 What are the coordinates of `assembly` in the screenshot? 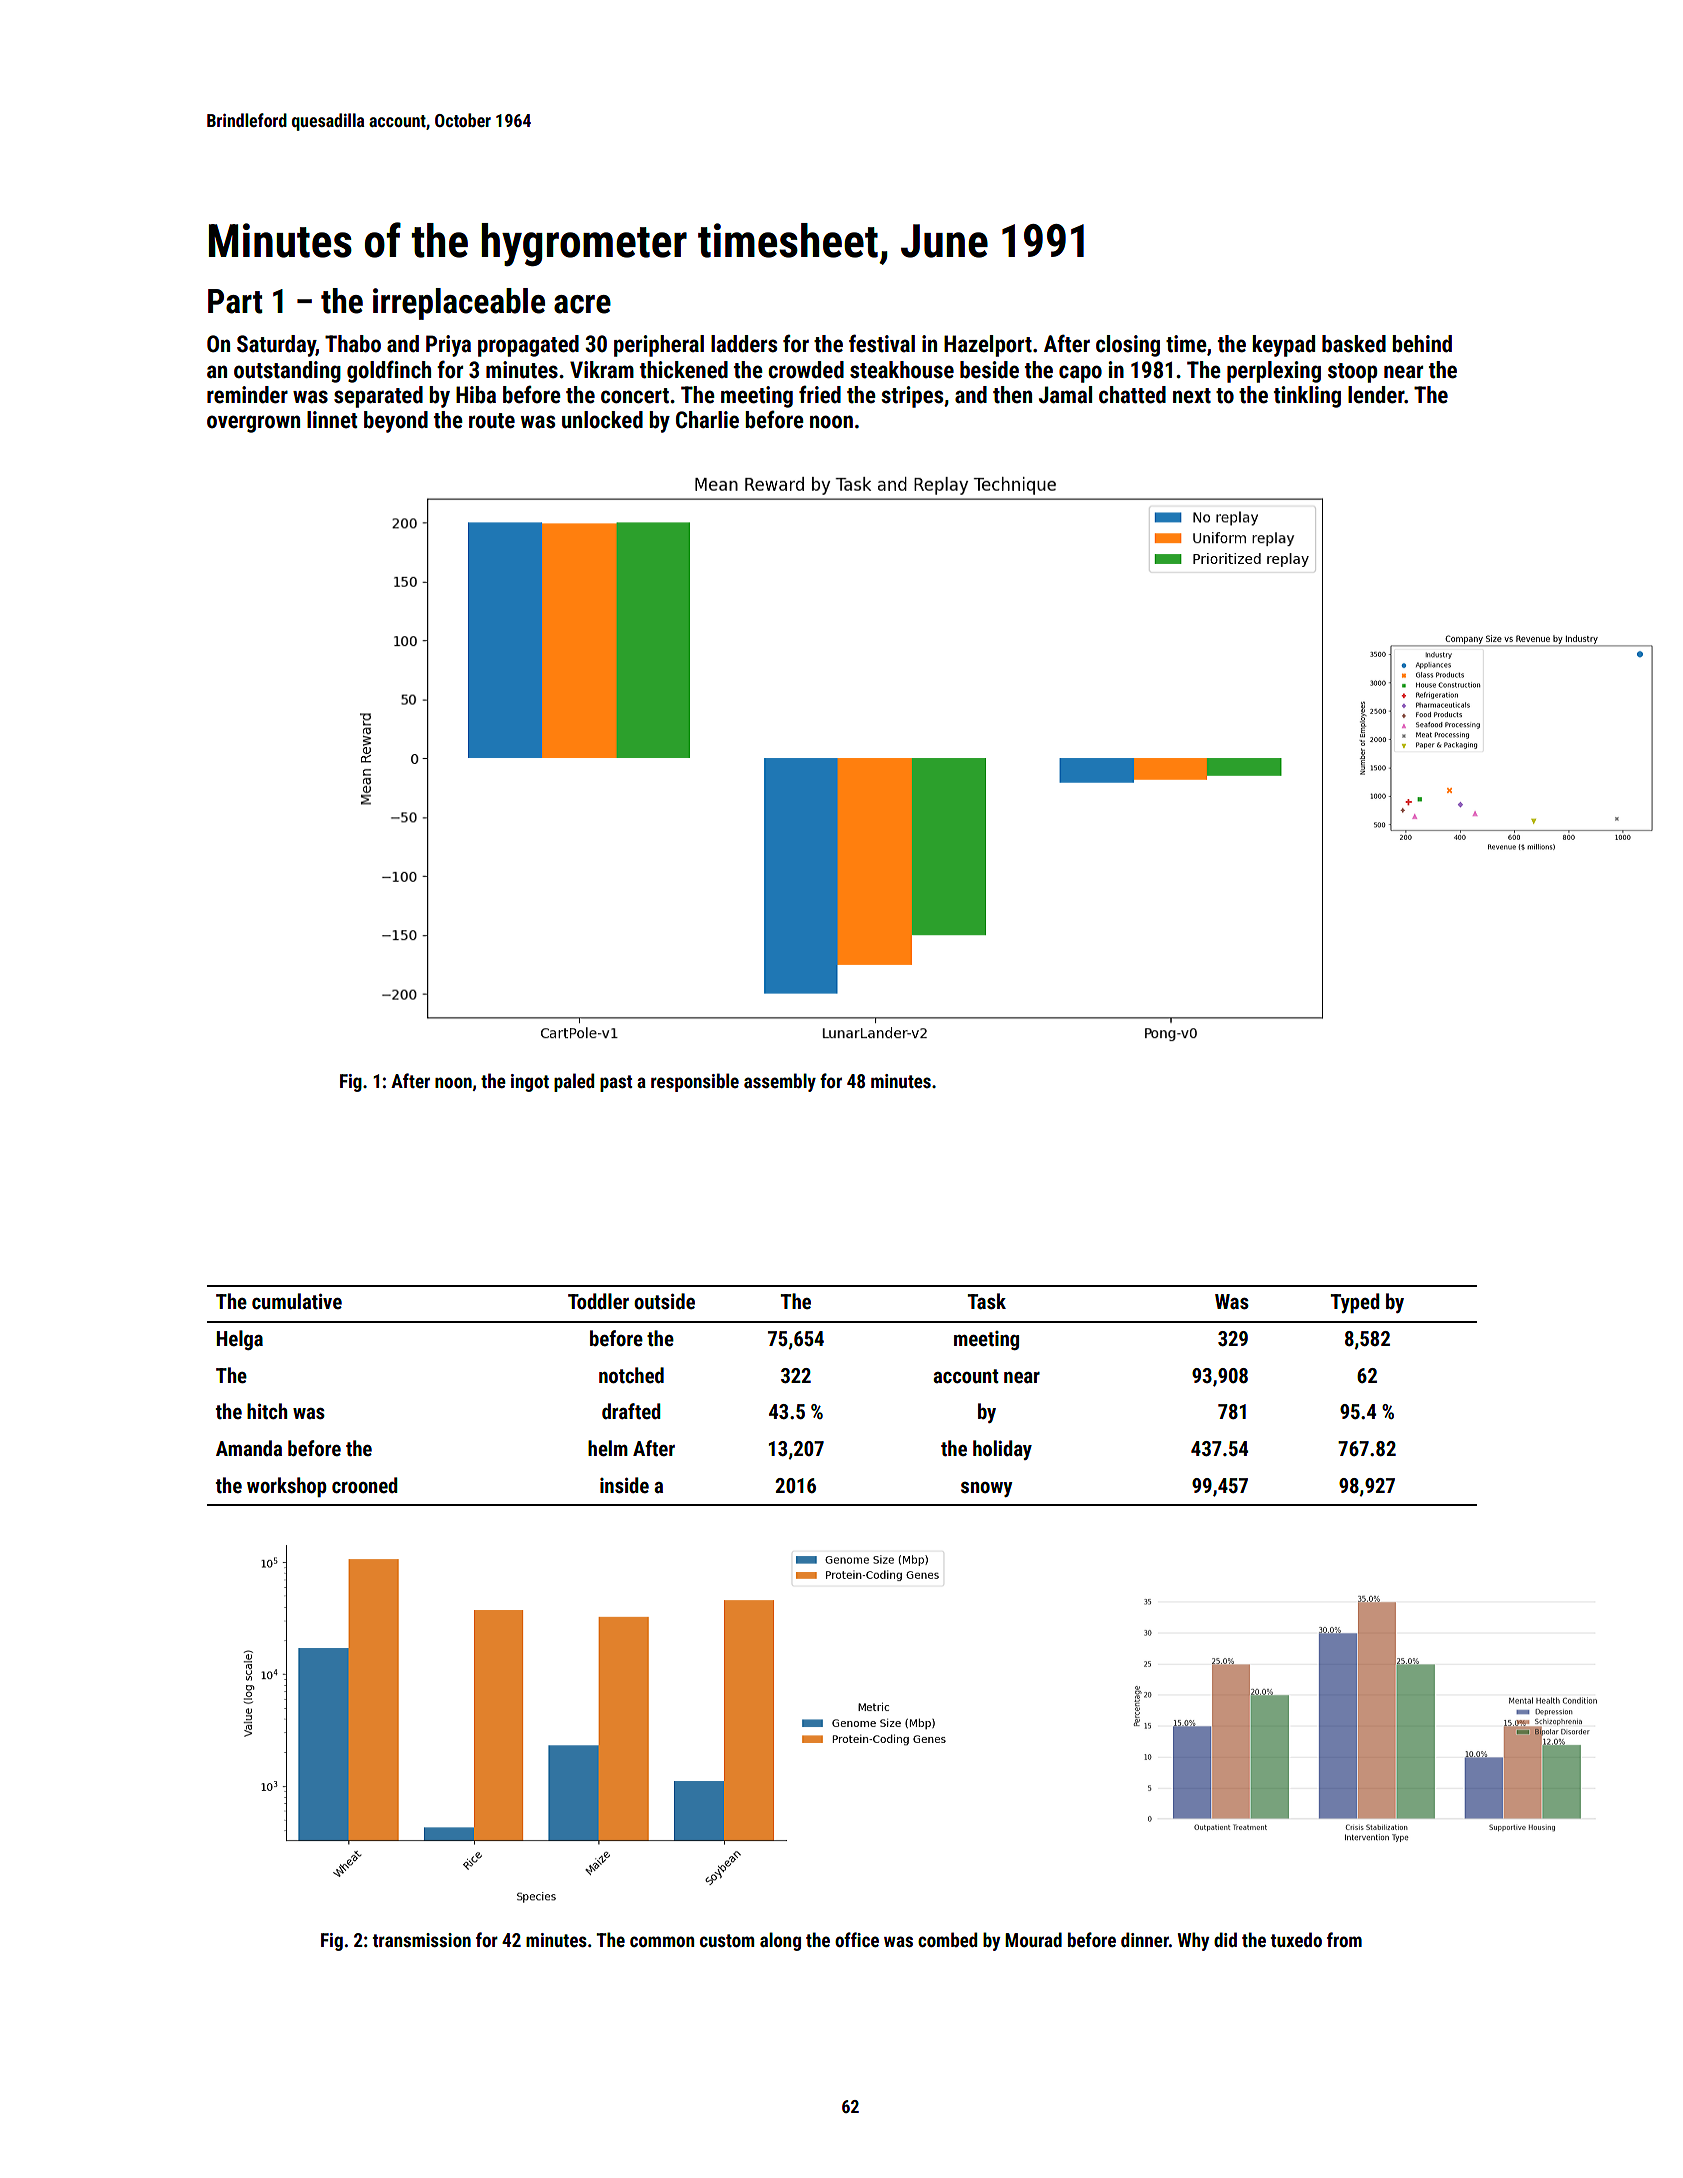 It's located at (780, 1082).
